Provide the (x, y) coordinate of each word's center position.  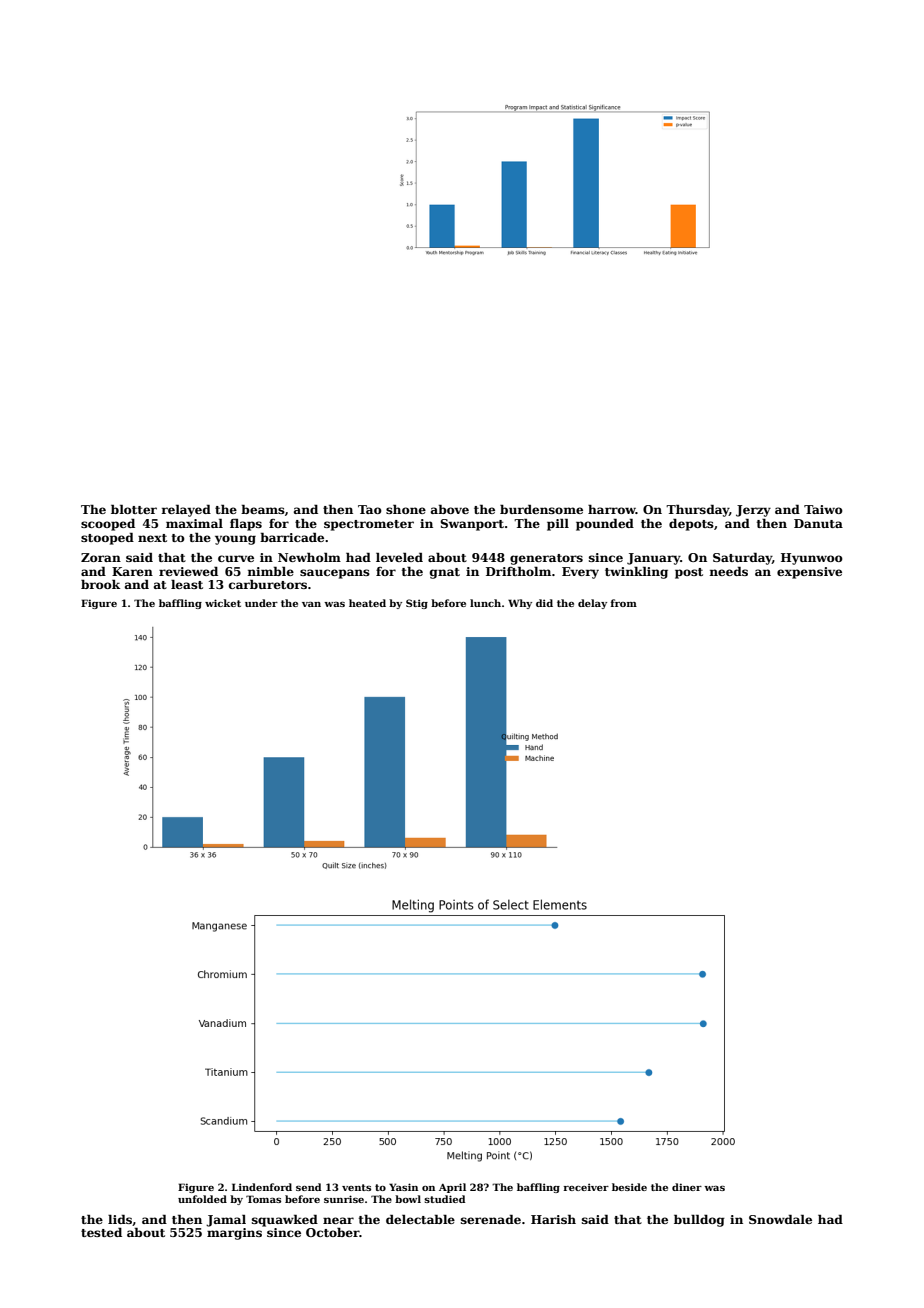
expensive (809, 573)
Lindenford (262, 1187)
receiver (586, 1187)
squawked (285, 1220)
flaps (246, 524)
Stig (417, 604)
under (261, 603)
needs (728, 571)
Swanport (472, 525)
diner (687, 1187)
